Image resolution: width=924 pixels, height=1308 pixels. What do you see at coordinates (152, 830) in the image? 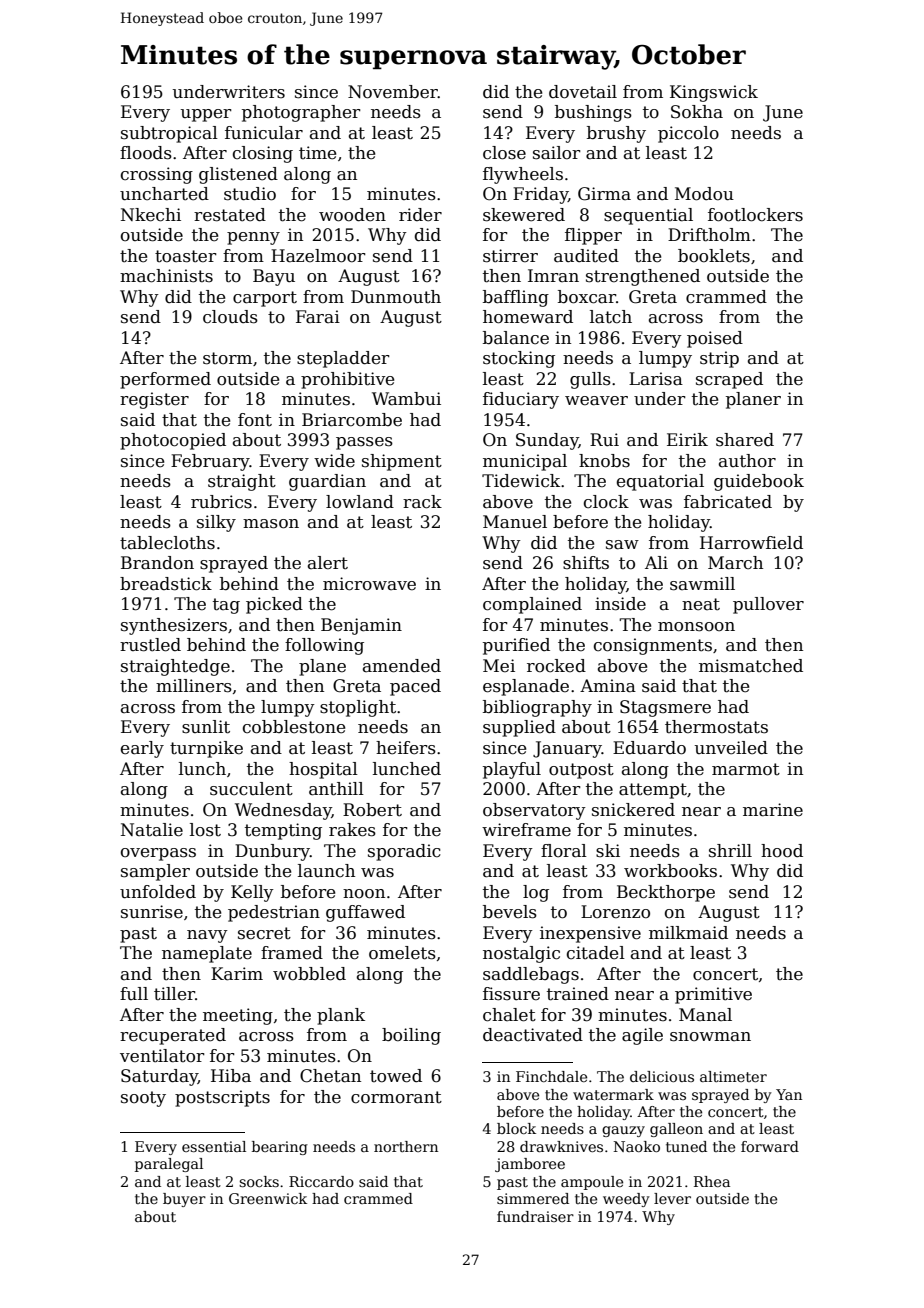
I see `Natalie` at bounding box center [152, 830].
